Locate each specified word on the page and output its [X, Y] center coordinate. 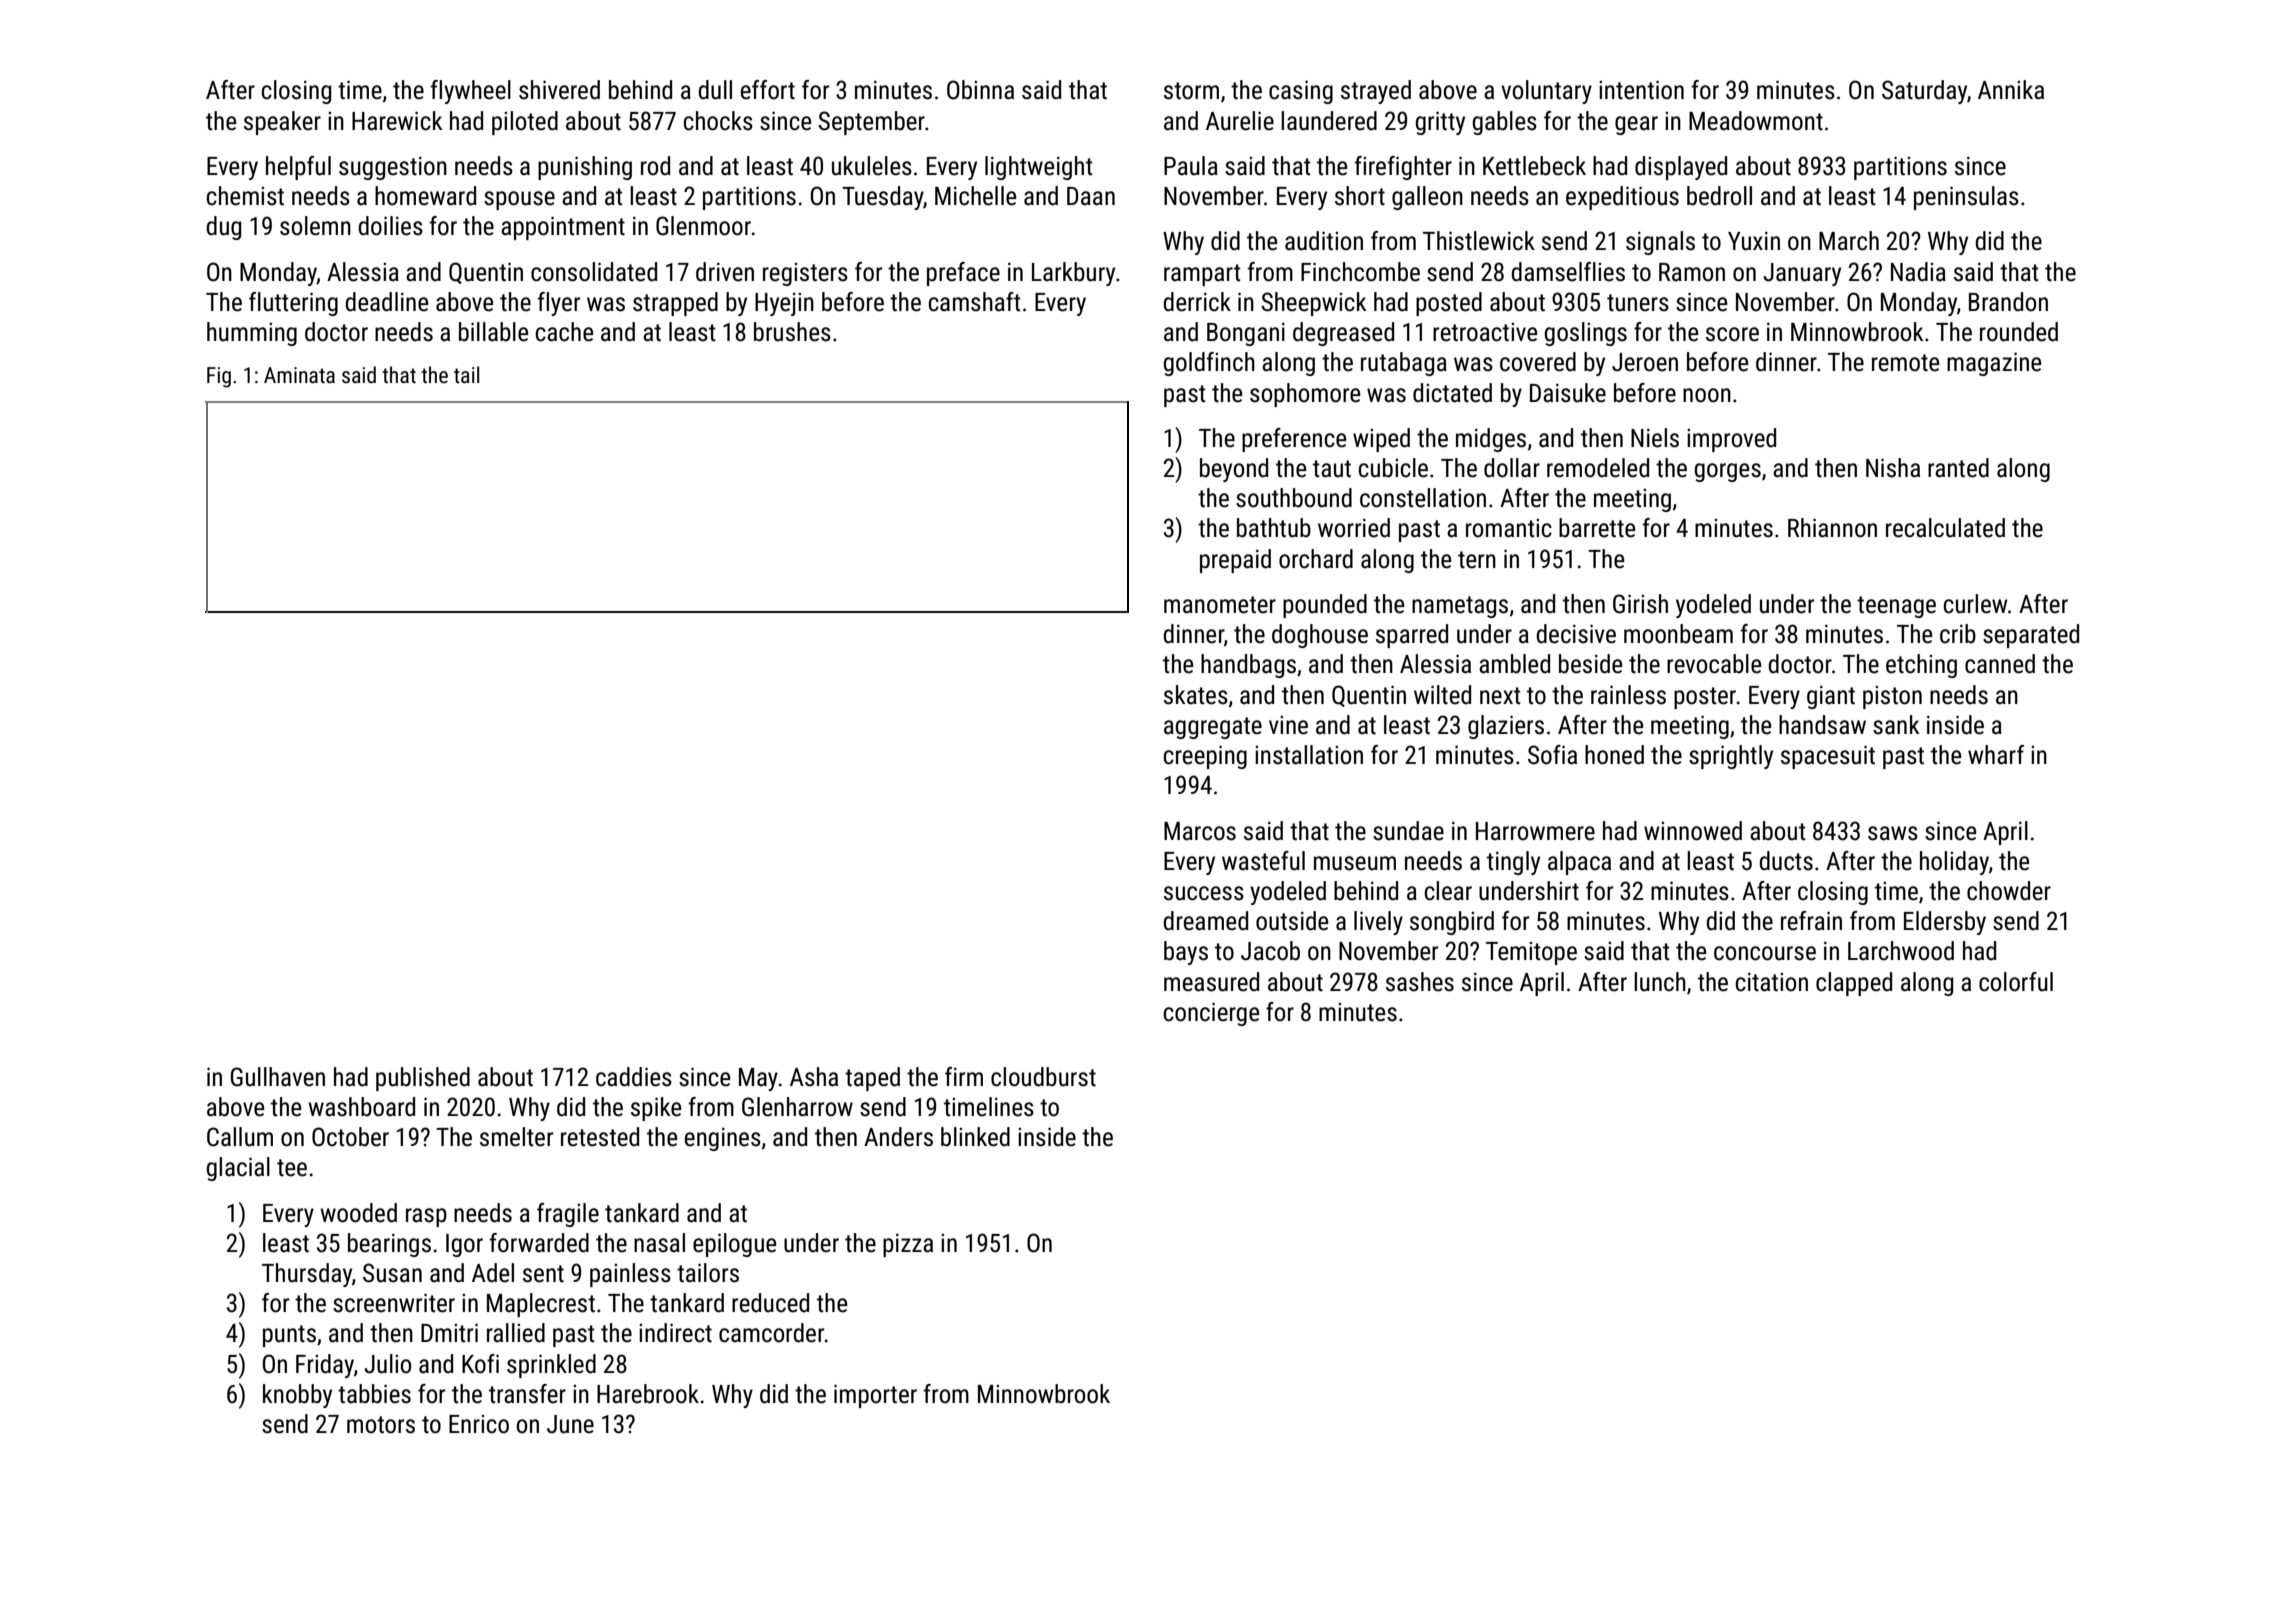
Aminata [299, 375]
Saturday [1924, 92]
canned [2000, 664]
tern [1477, 560]
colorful [2016, 982]
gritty [1440, 123]
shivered [559, 90]
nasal [659, 1243]
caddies [634, 1077]
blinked [975, 1137]
